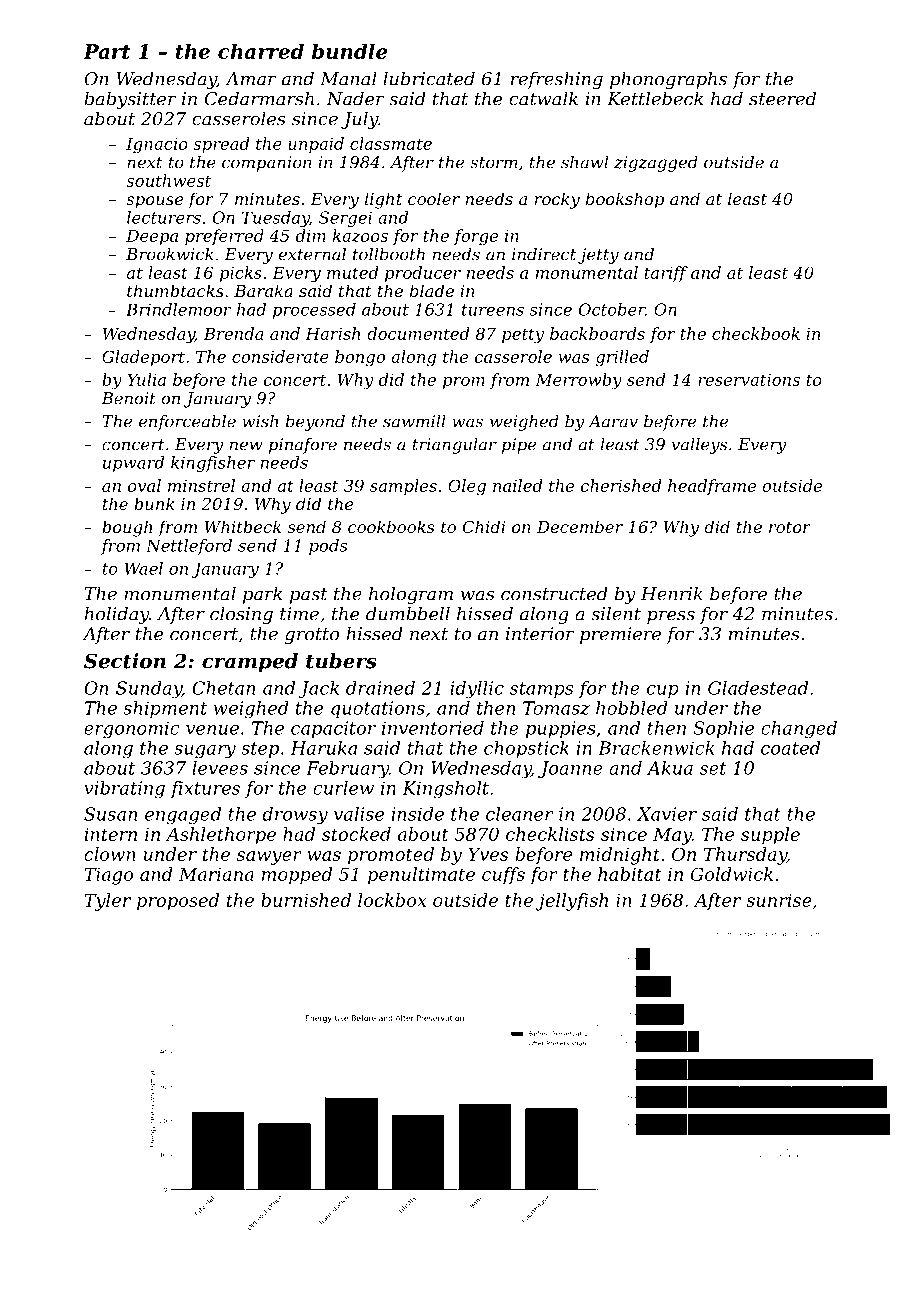  I want to click on proposed, so click(178, 902).
